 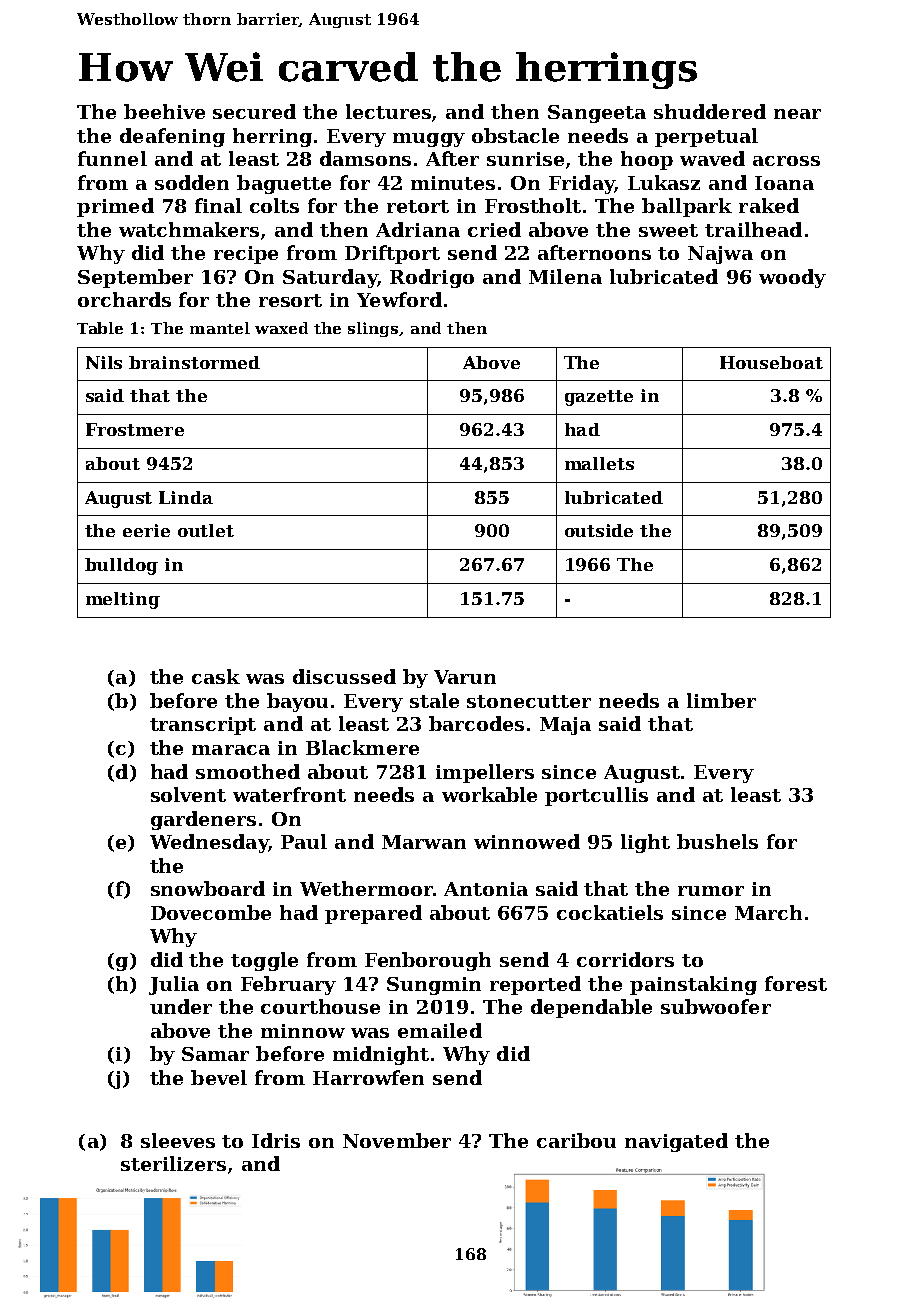 I want to click on muggy, so click(x=429, y=140).
